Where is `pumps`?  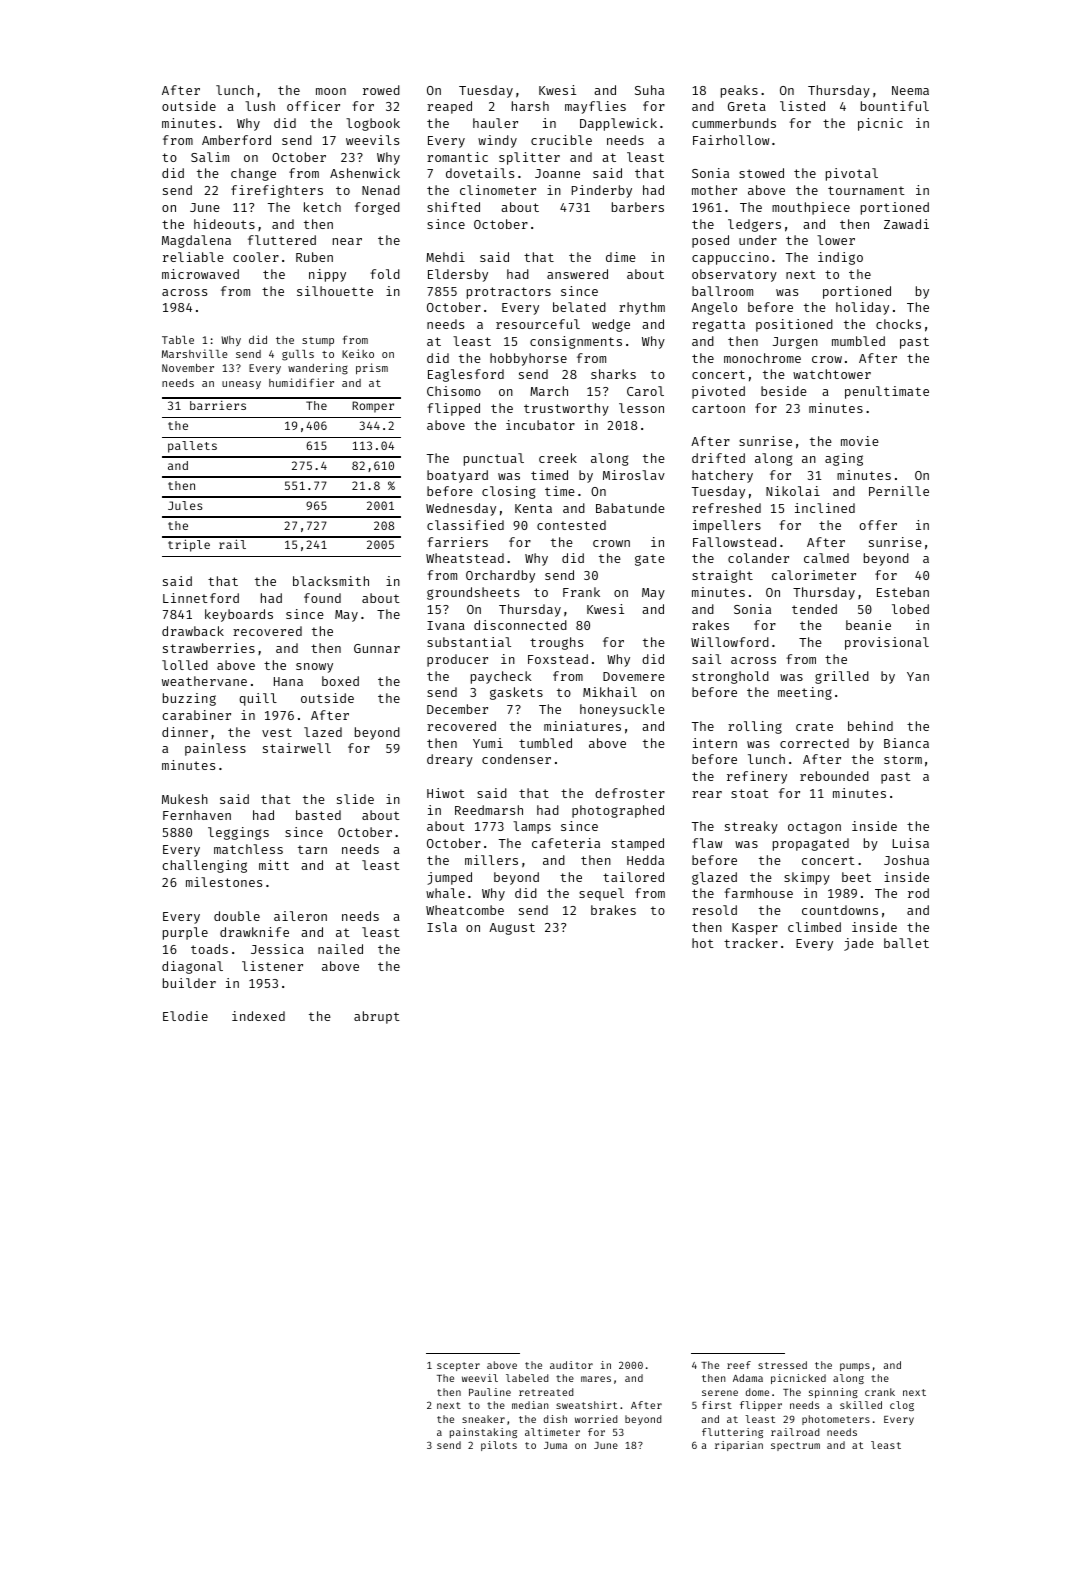 pumps is located at coordinates (855, 1367).
